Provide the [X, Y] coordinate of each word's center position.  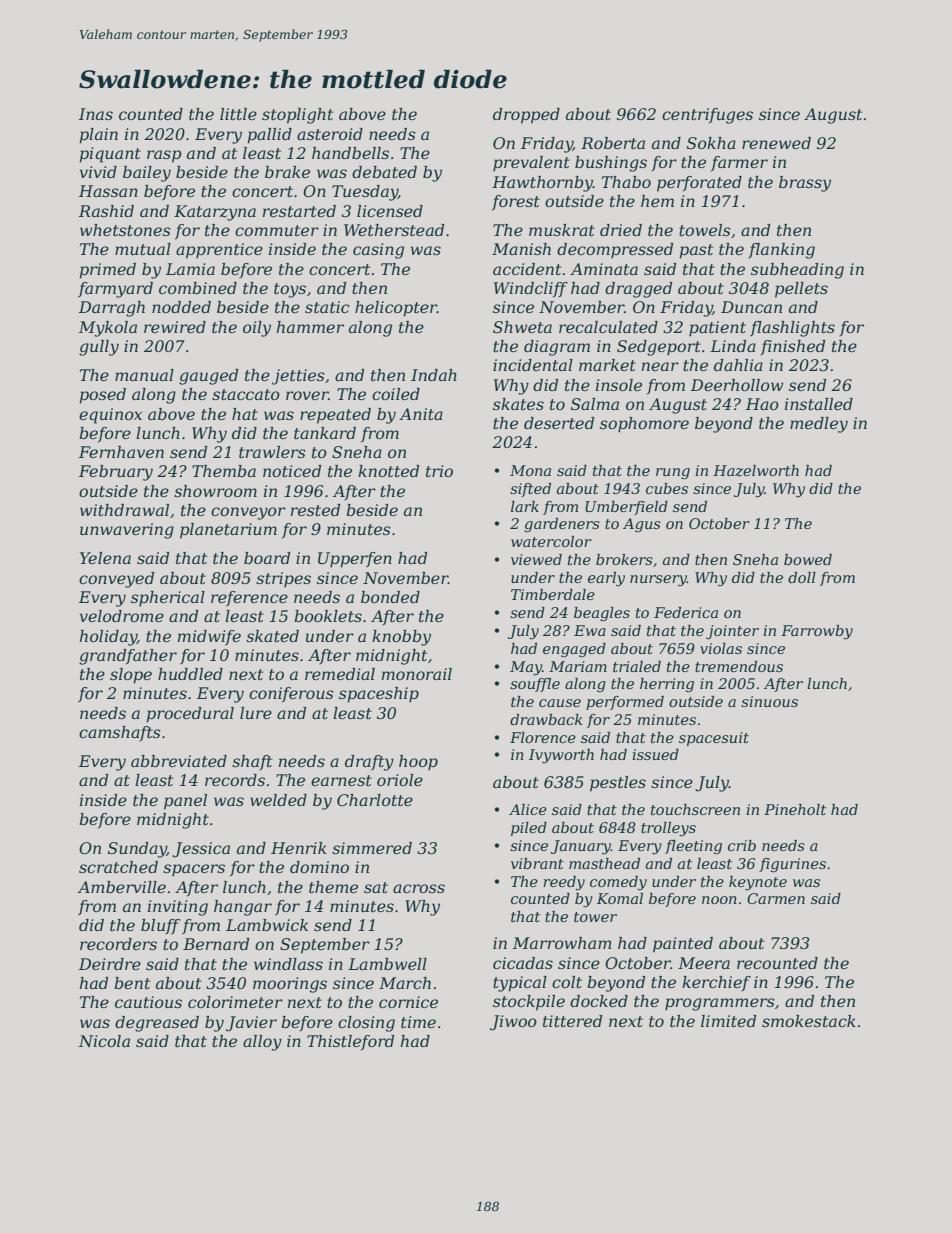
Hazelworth [756, 471]
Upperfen [355, 560]
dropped [526, 116]
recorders [118, 944]
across [419, 888]
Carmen [776, 898]
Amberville [122, 887]
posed [102, 396]
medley [819, 425]
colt [567, 982]
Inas [96, 114]
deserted [559, 423]
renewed [776, 143]
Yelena [105, 558]
